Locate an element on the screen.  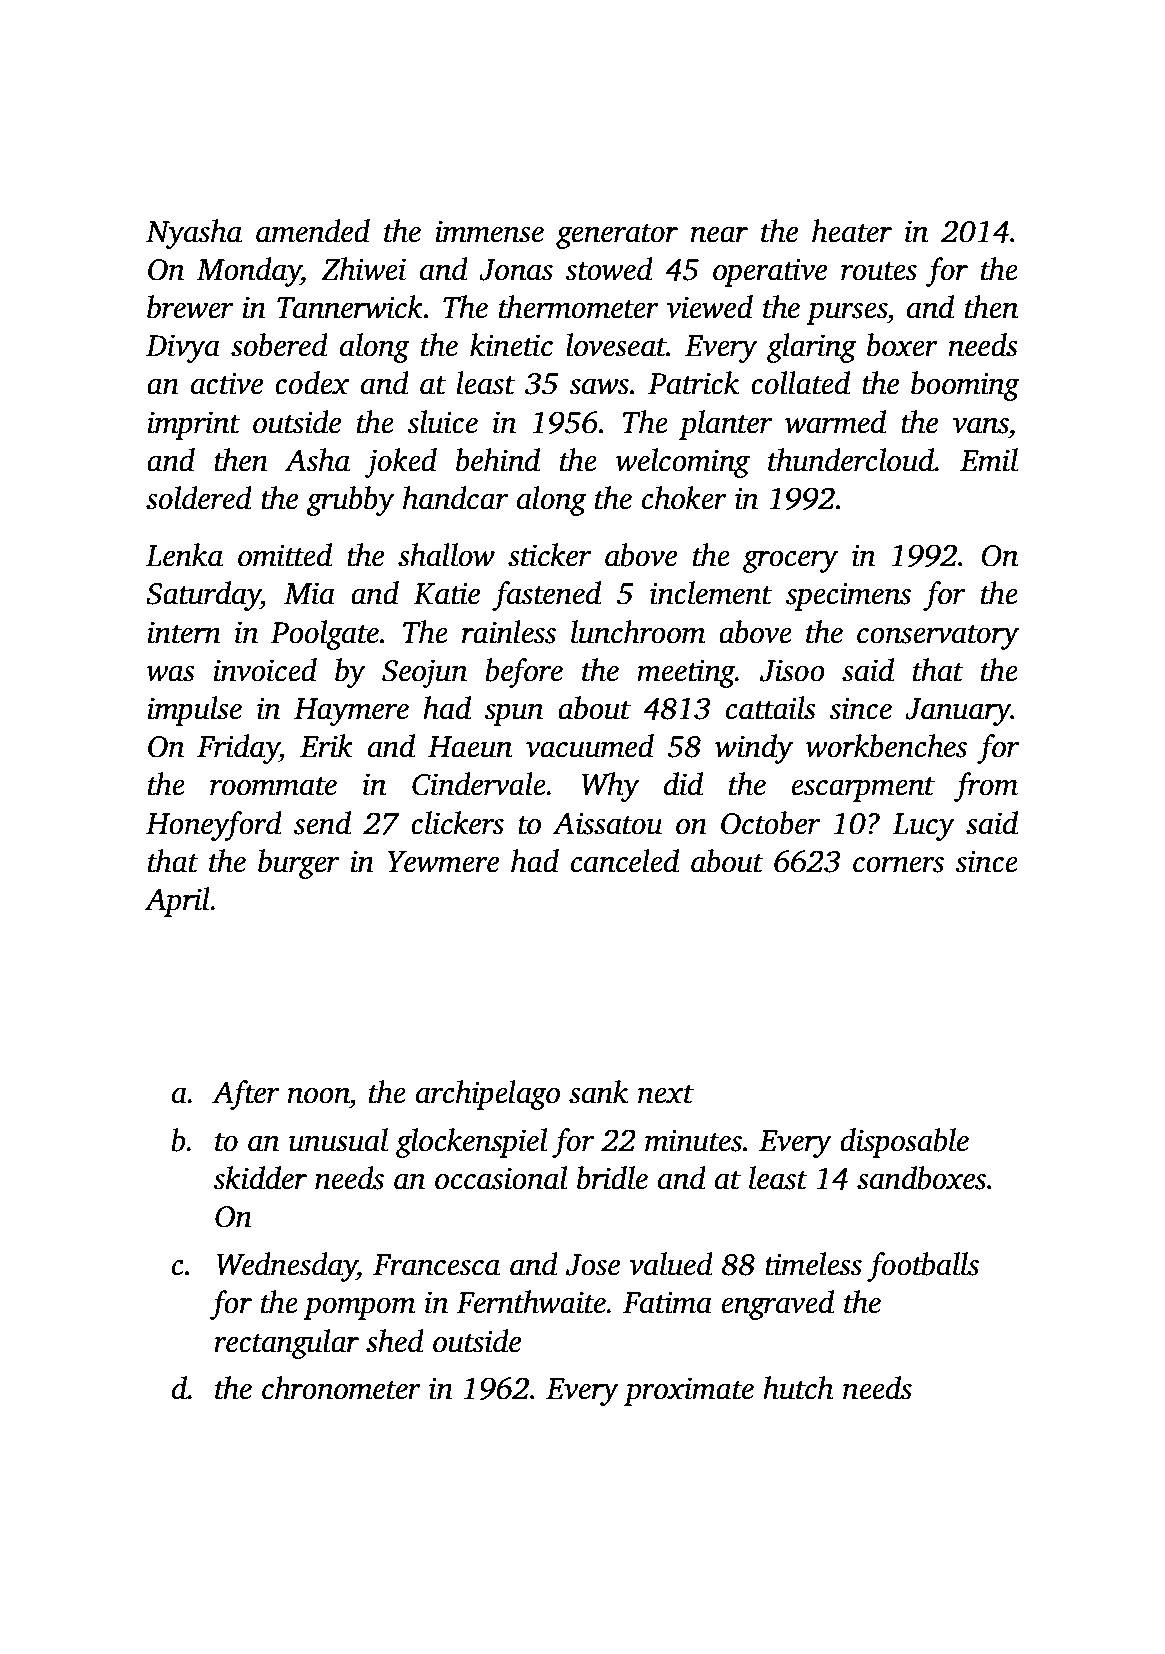
proximate is located at coordinates (689, 1391).
